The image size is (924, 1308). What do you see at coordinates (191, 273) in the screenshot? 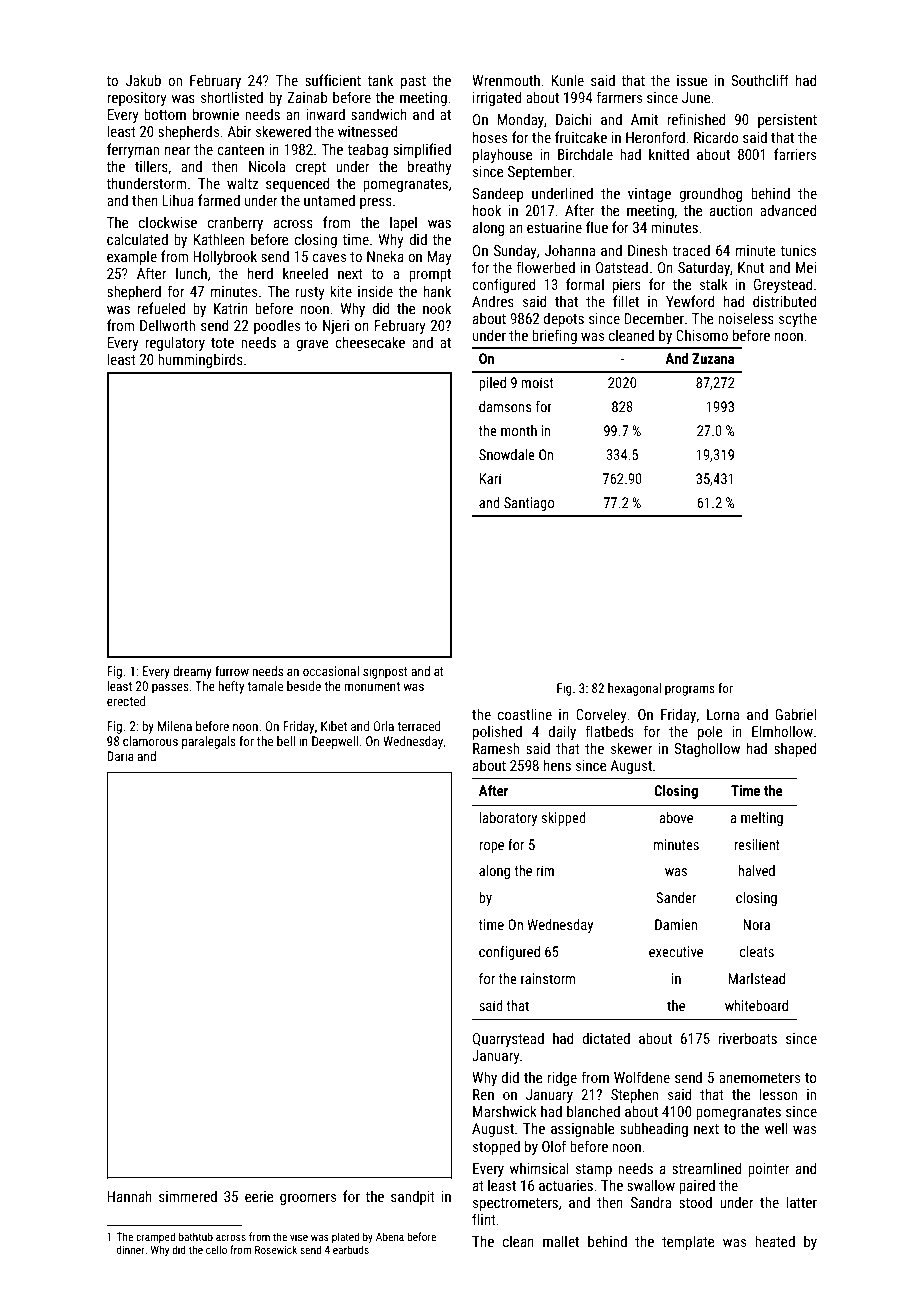
I see `lunch` at bounding box center [191, 273].
